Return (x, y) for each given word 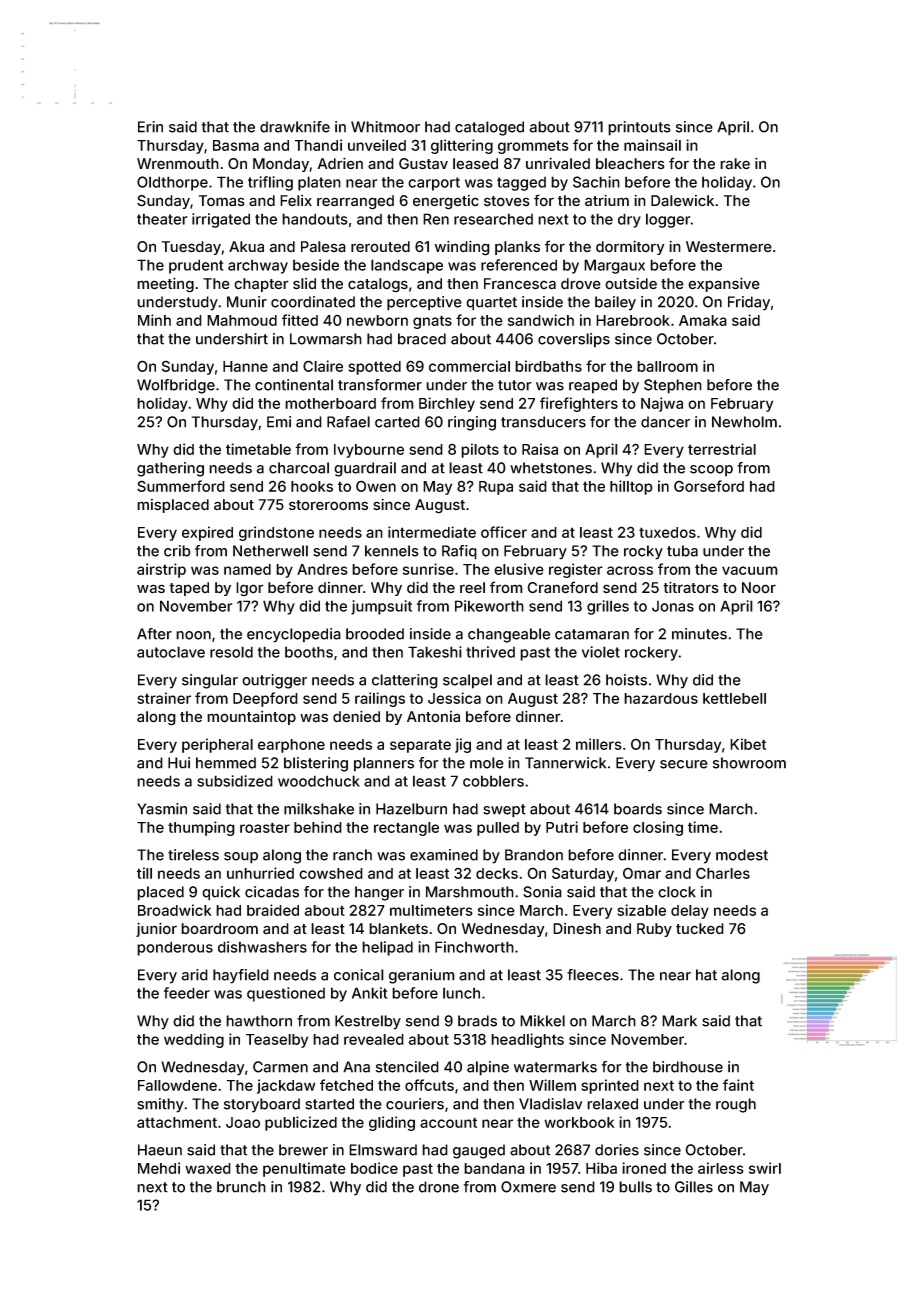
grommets (533, 147)
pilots (480, 450)
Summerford (181, 486)
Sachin (596, 182)
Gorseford (709, 486)
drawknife (295, 127)
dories (617, 1150)
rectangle (406, 829)
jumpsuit (381, 607)
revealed (374, 1039)
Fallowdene (177, 1085)
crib (177, 551)
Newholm (744, 422)
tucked (700, 929)
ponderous (175, 948)
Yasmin (162, 809)
